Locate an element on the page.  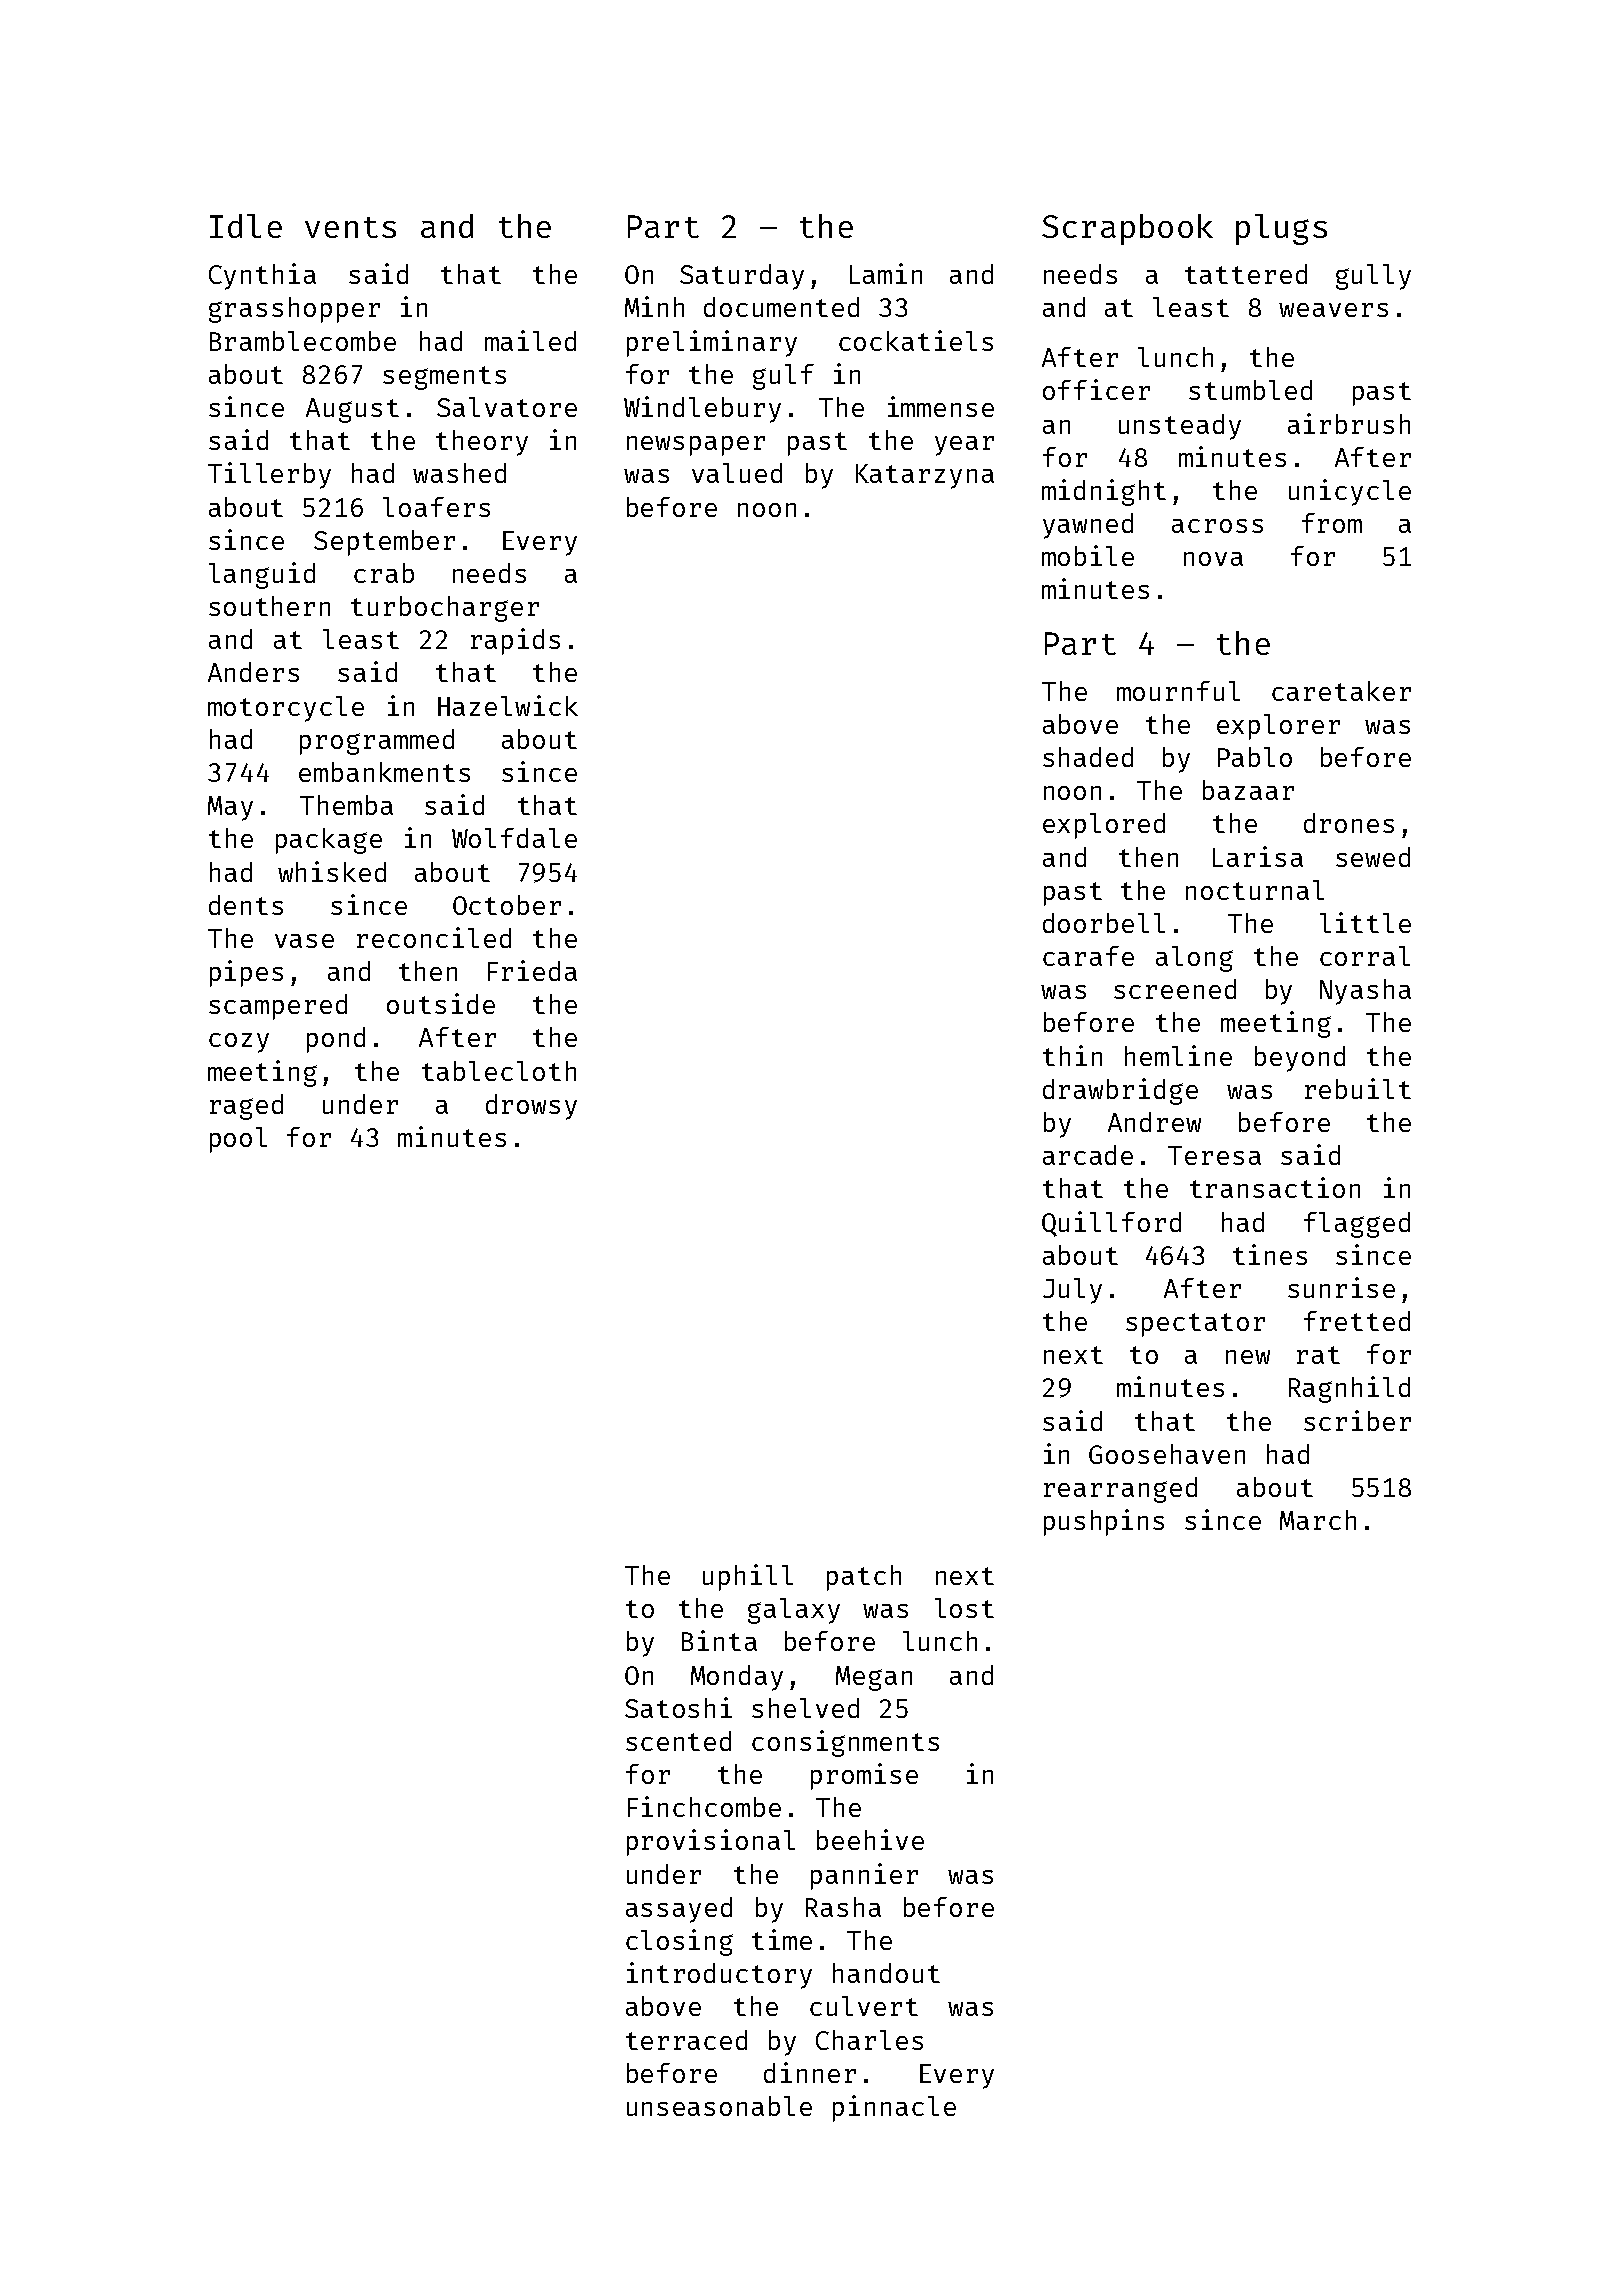
scented is located at coordinates (678, 1741).
